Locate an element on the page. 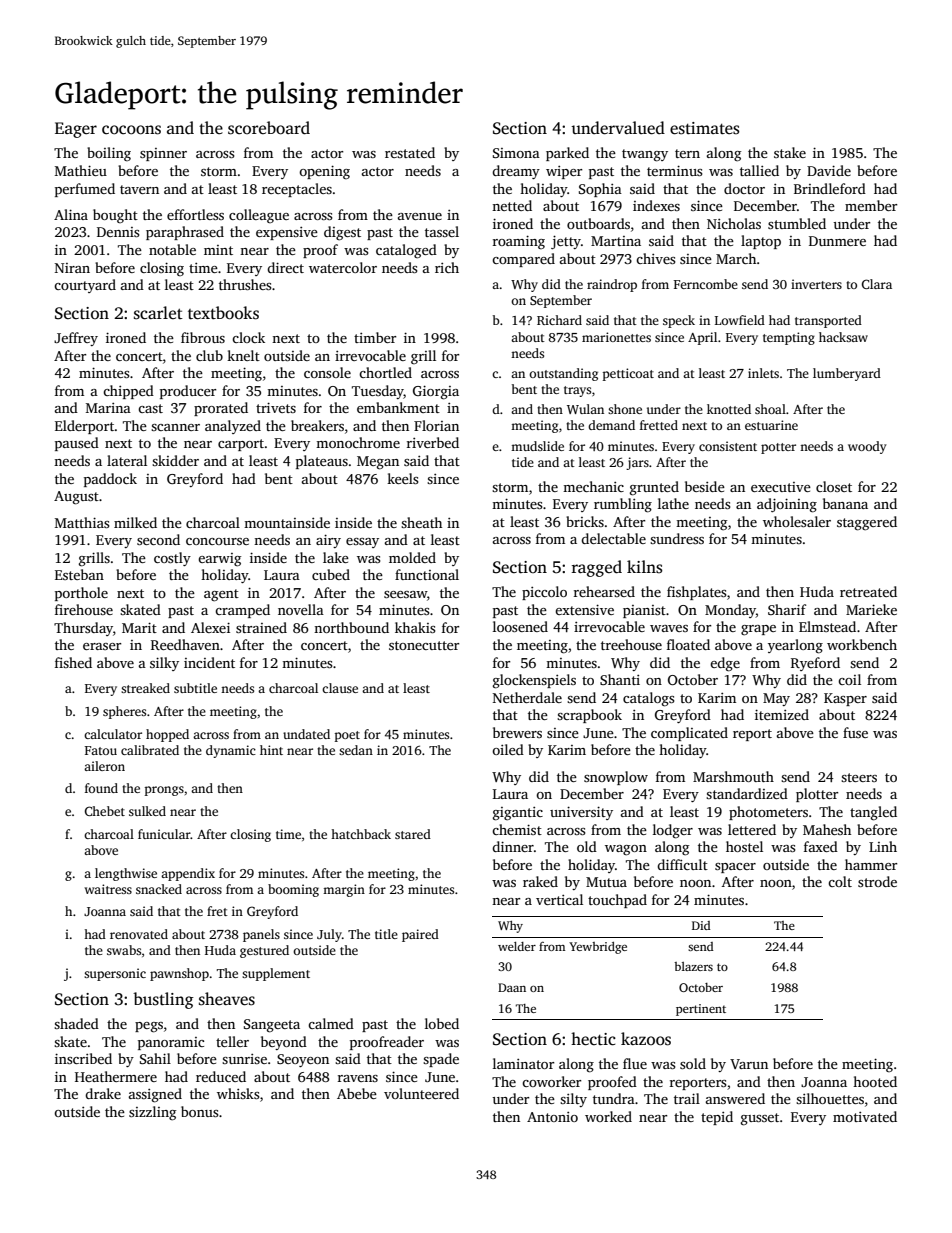 The width and height of the page is (952, 1233). Sharif is located at coordinates (787, 609).
